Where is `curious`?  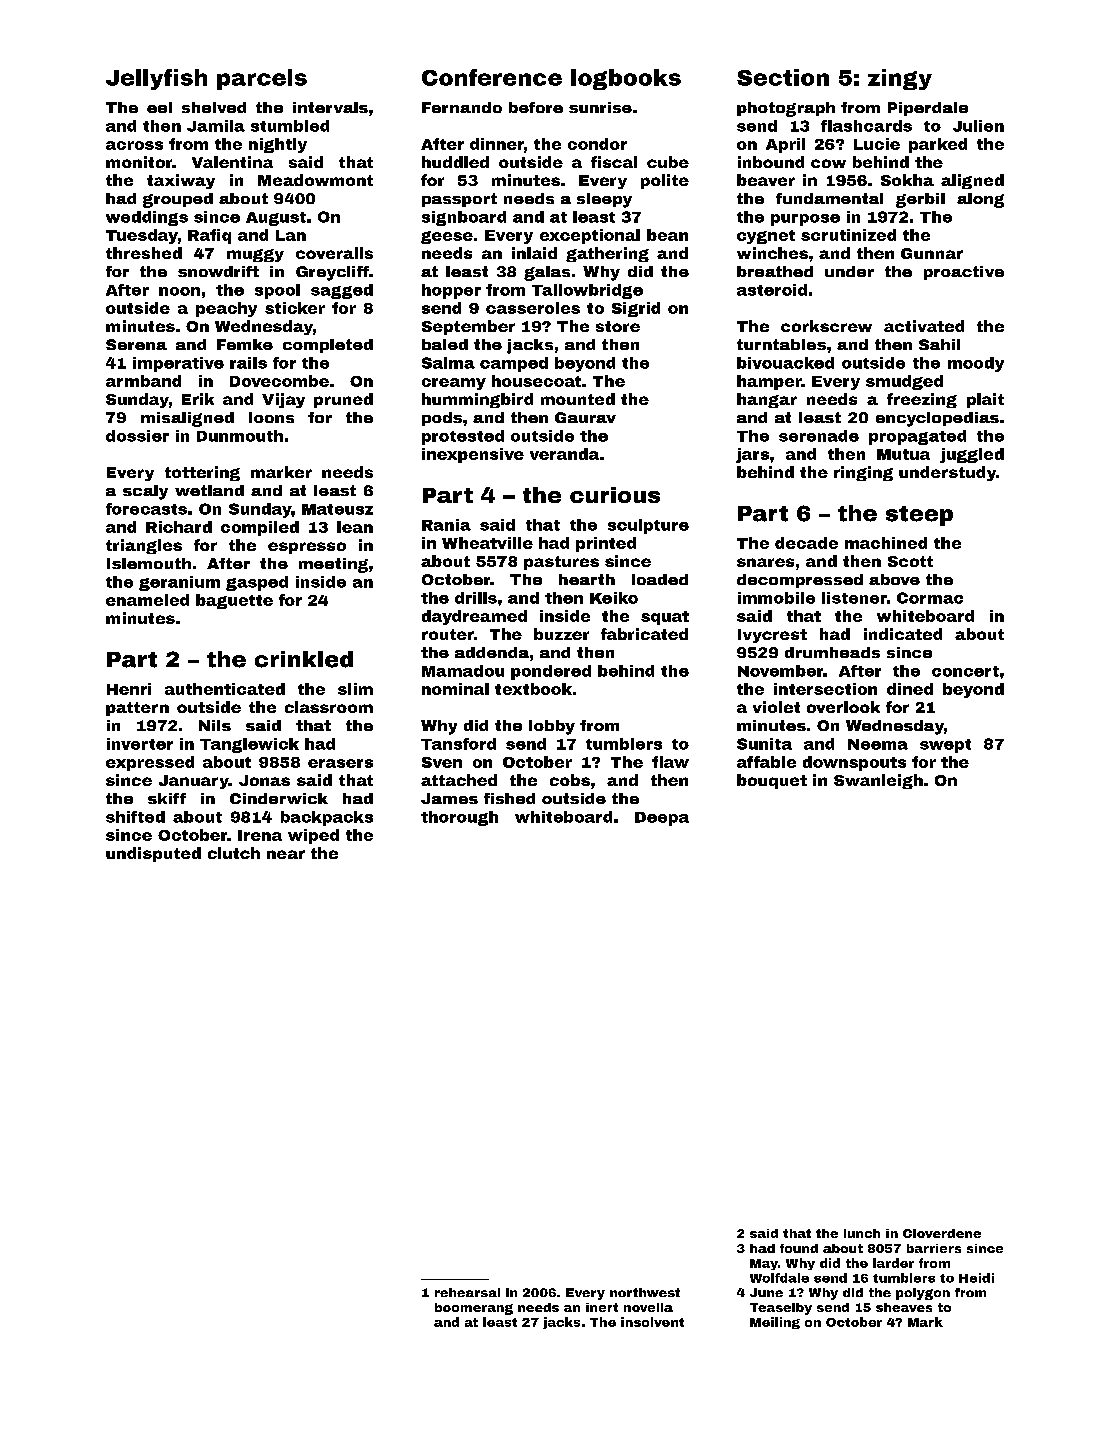
curious is located at coordinates (615, 495).
